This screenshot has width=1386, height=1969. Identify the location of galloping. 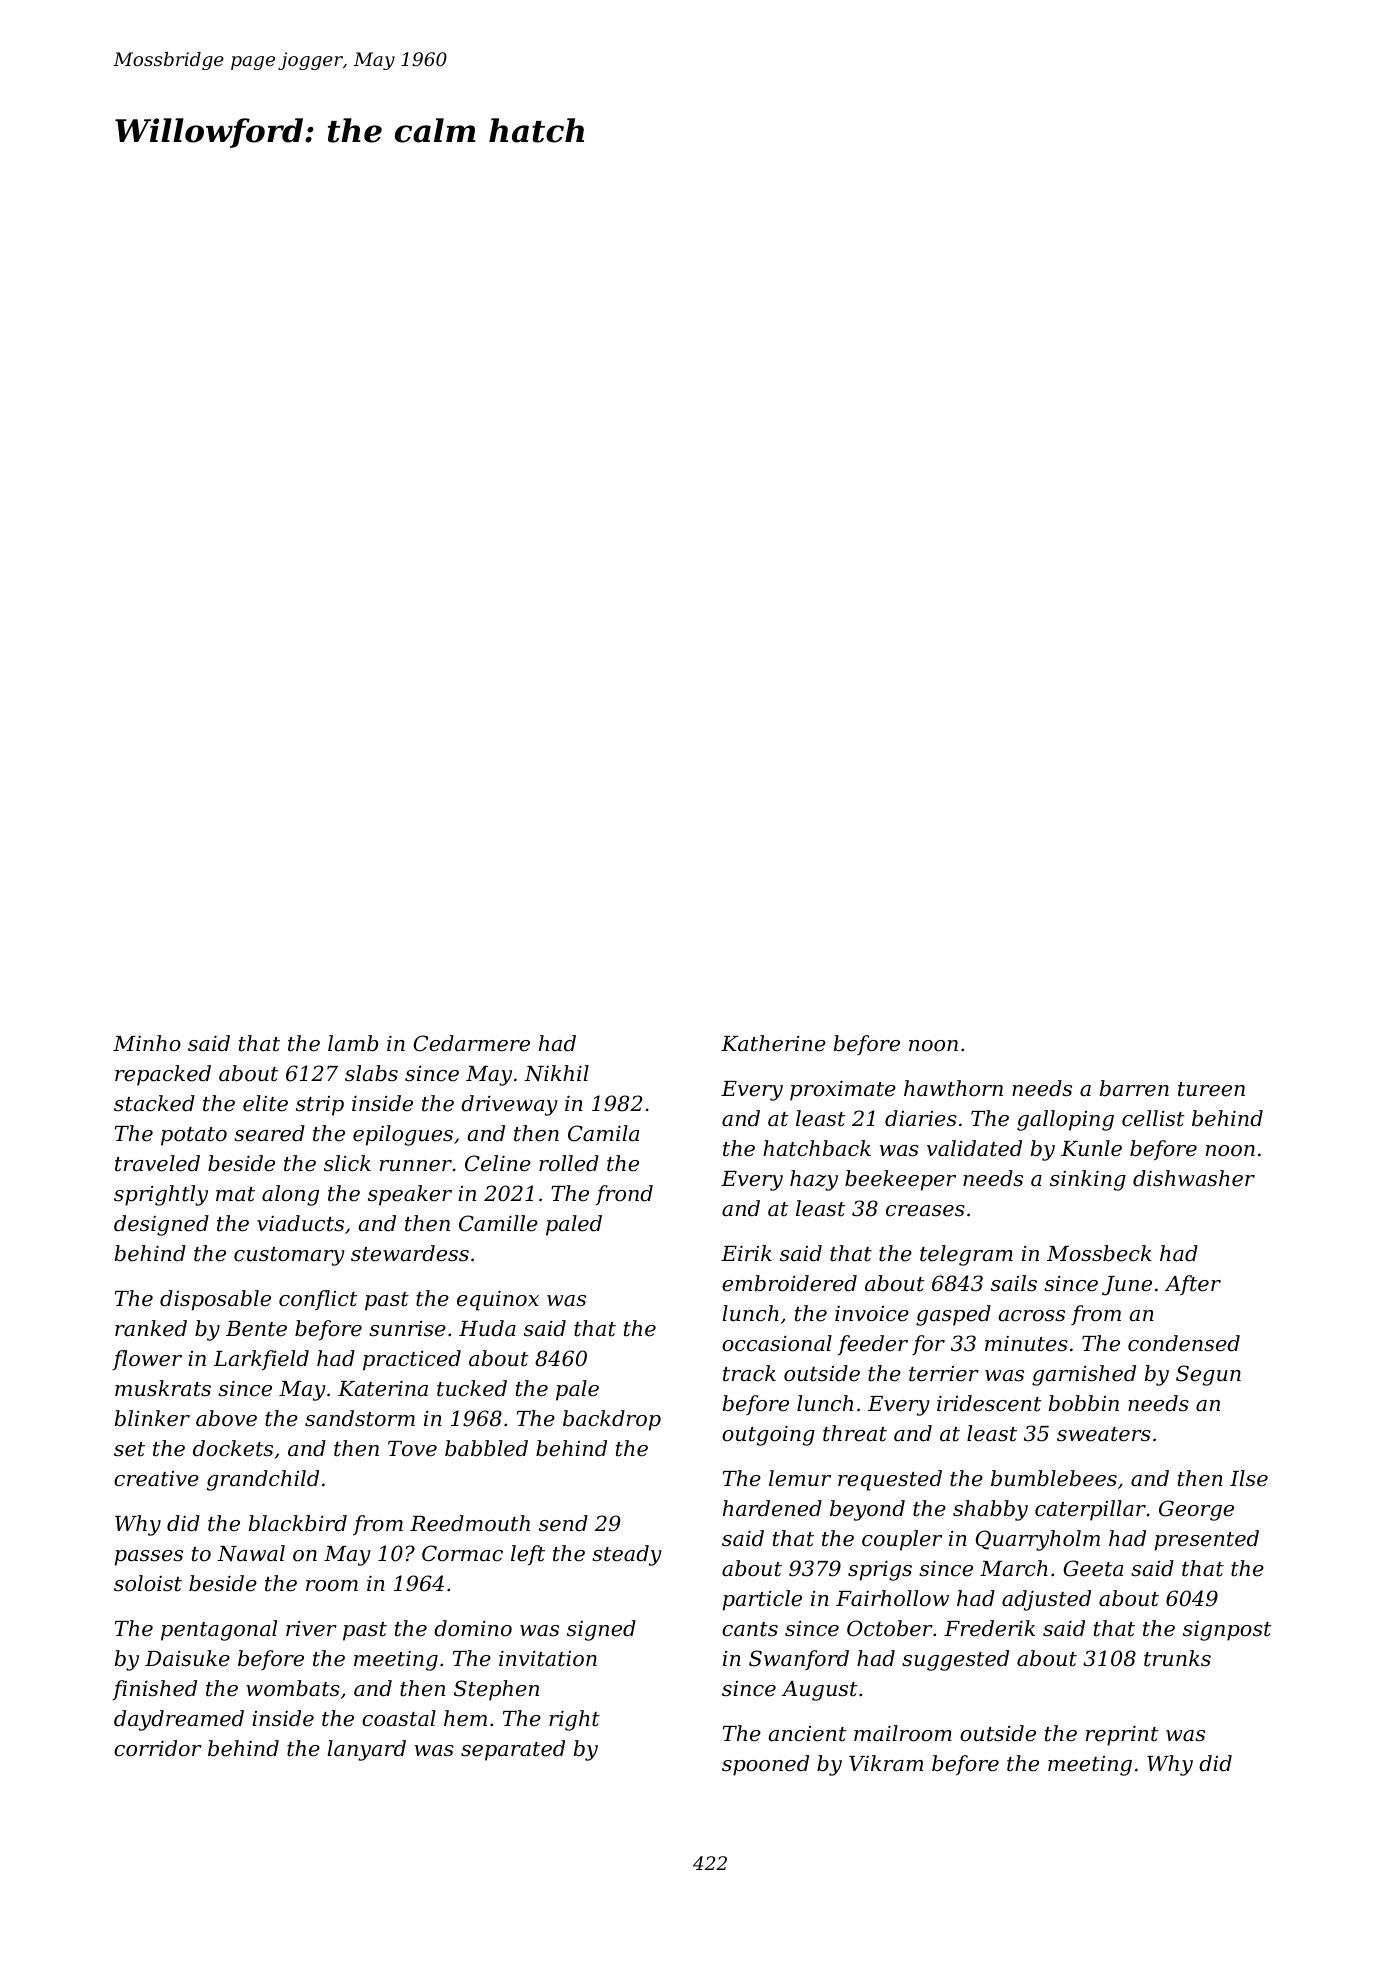
(1065, 1120).
